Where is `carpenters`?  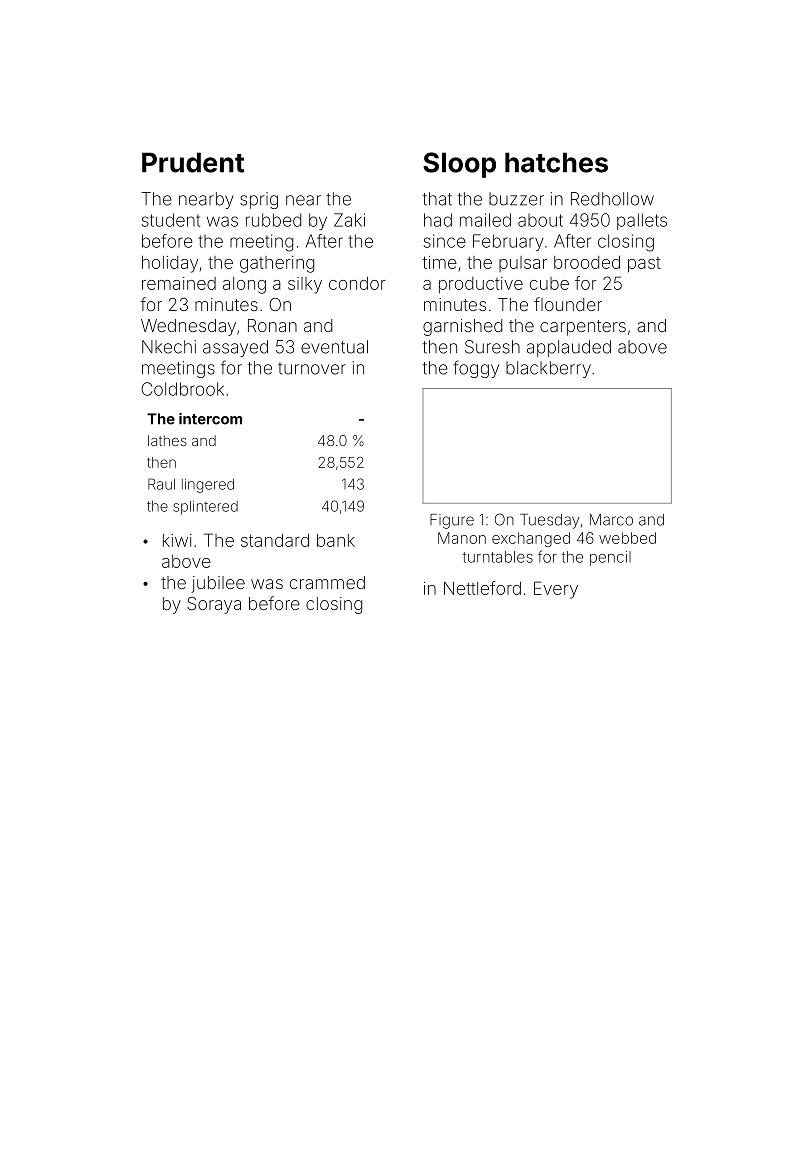
carpenters is located at coordinates (583, 328).
